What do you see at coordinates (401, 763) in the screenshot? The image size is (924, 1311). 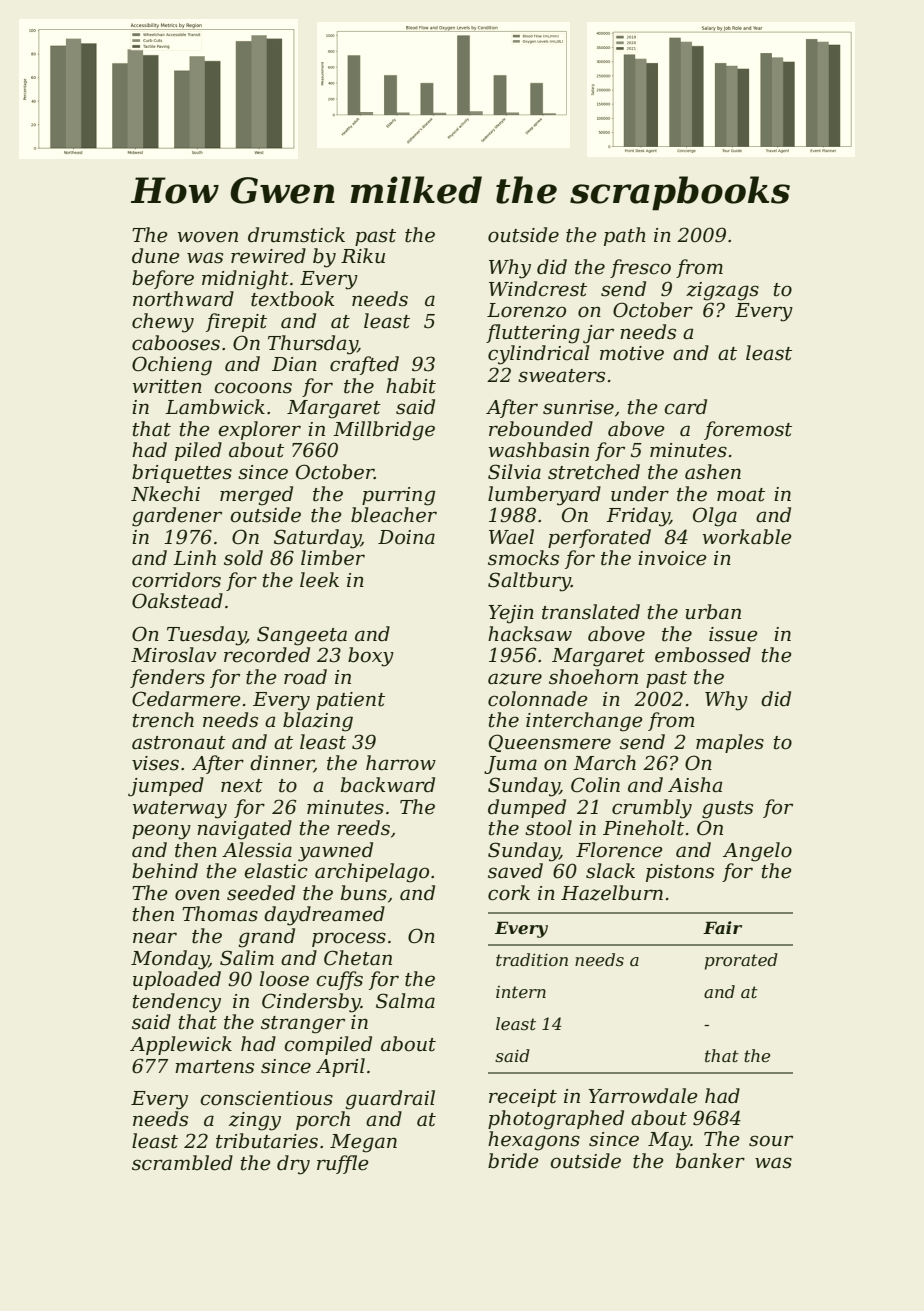 I see `harrow` at bounding box center [401, 763].
